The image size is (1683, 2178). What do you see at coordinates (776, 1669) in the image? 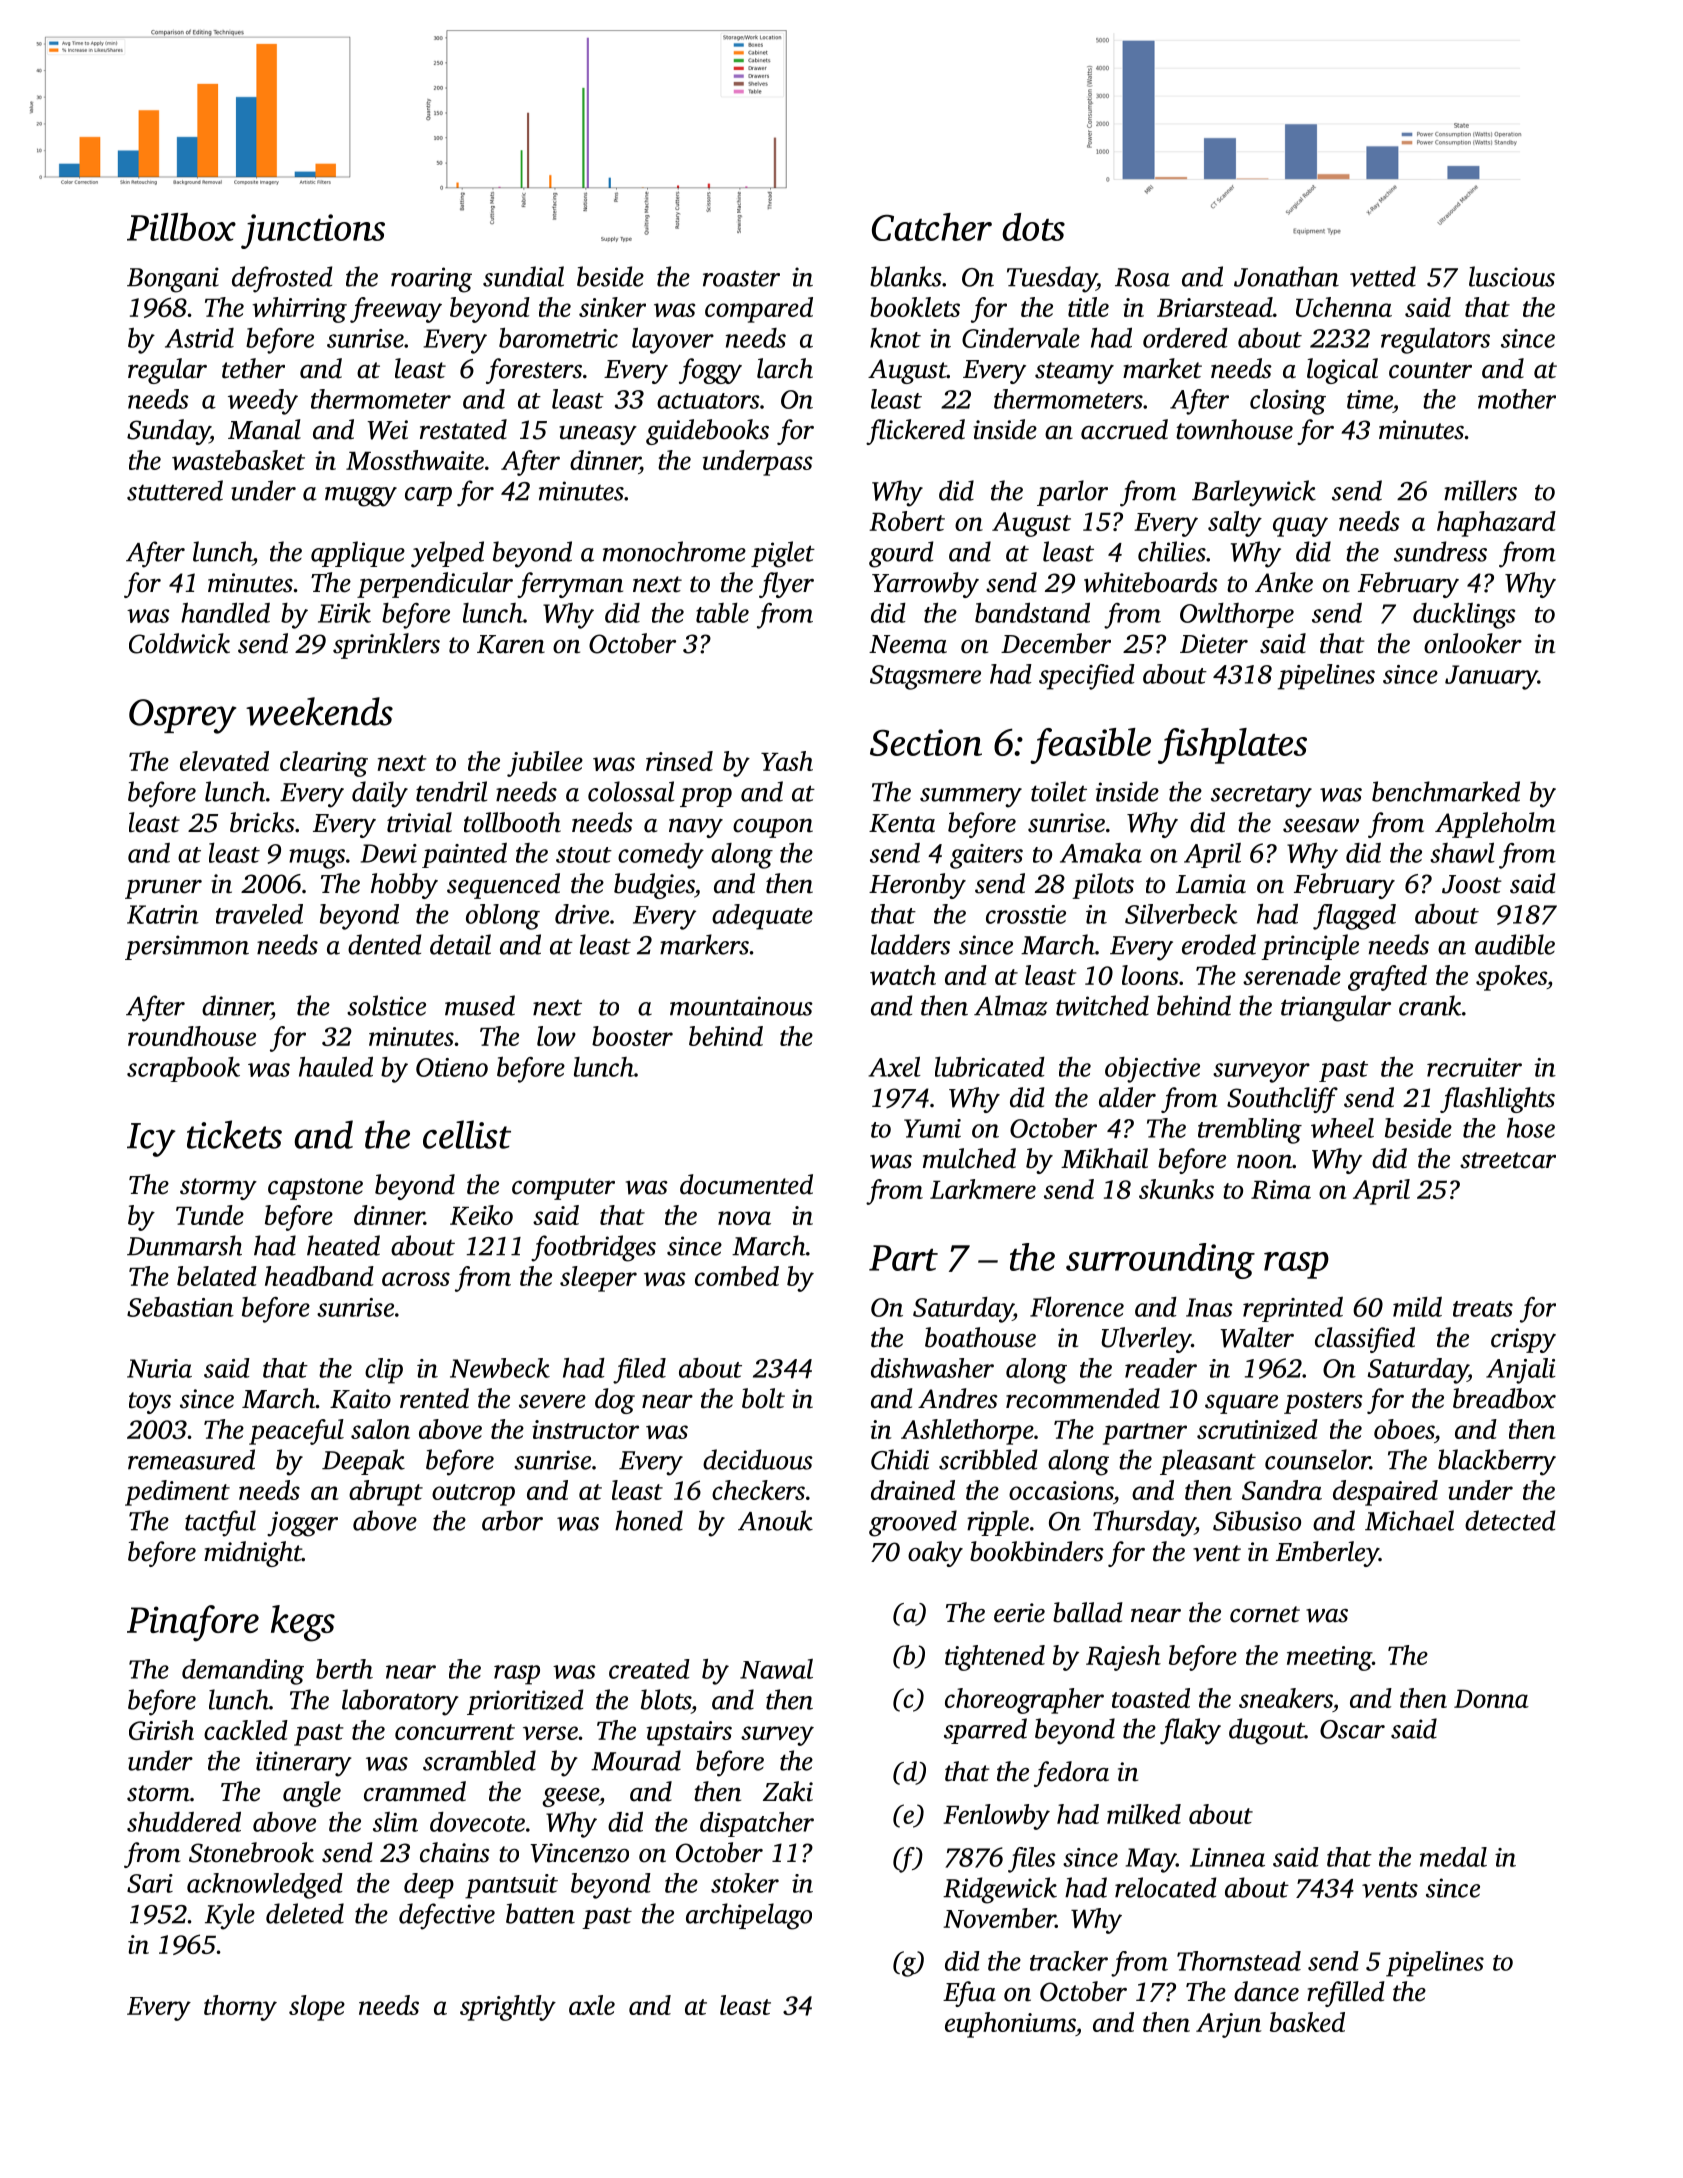
I see `Nawal` at bounding box center [776, 1669].
